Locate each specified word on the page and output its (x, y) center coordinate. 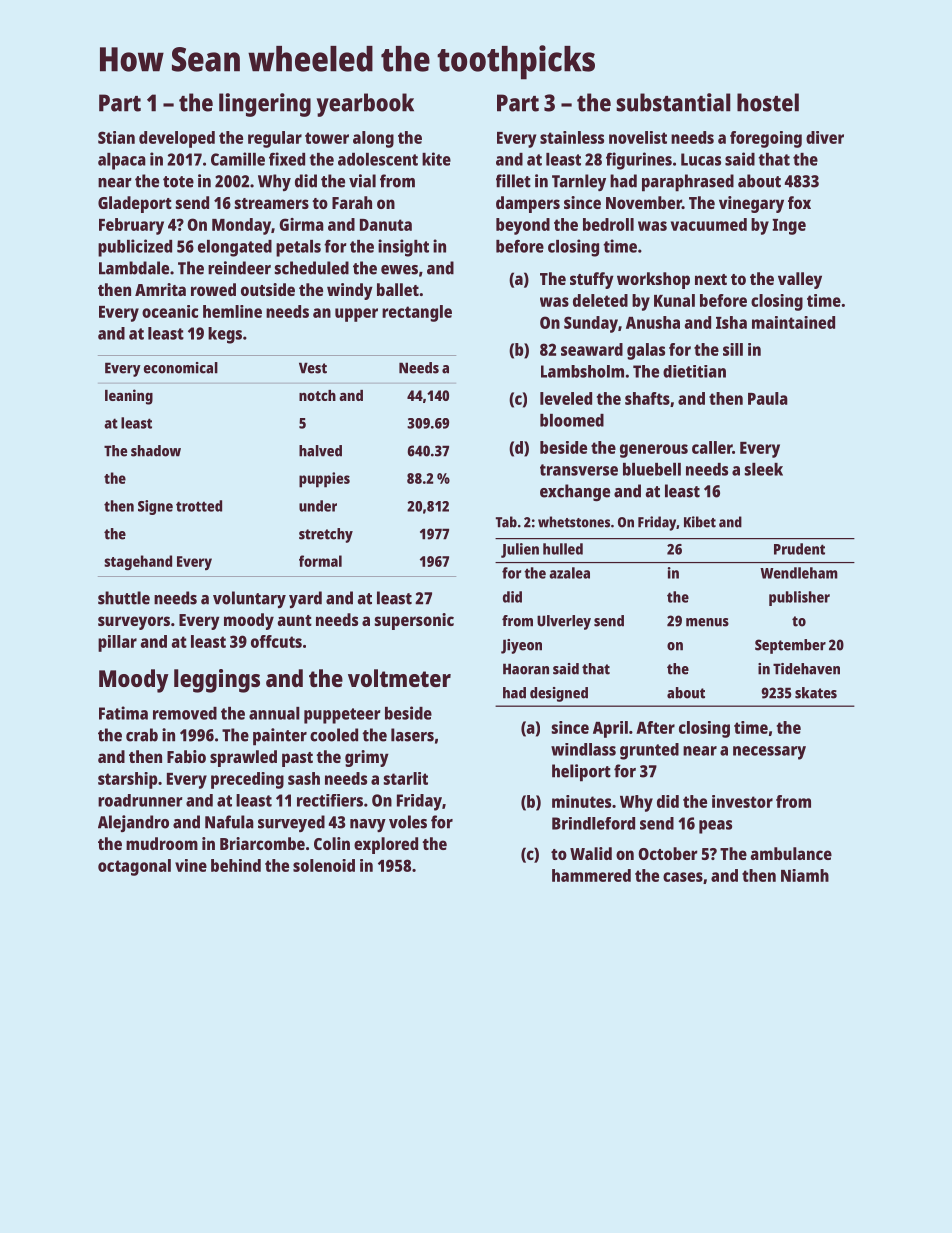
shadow (156, 451)
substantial (673, 102)
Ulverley (564, 622)
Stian (116, 137)
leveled (566, 398)
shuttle (124, 598)
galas (646, 351)
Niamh (805, 875)
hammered (591, 875)
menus (707, 622)
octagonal (134, 867)
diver (825, 137)
